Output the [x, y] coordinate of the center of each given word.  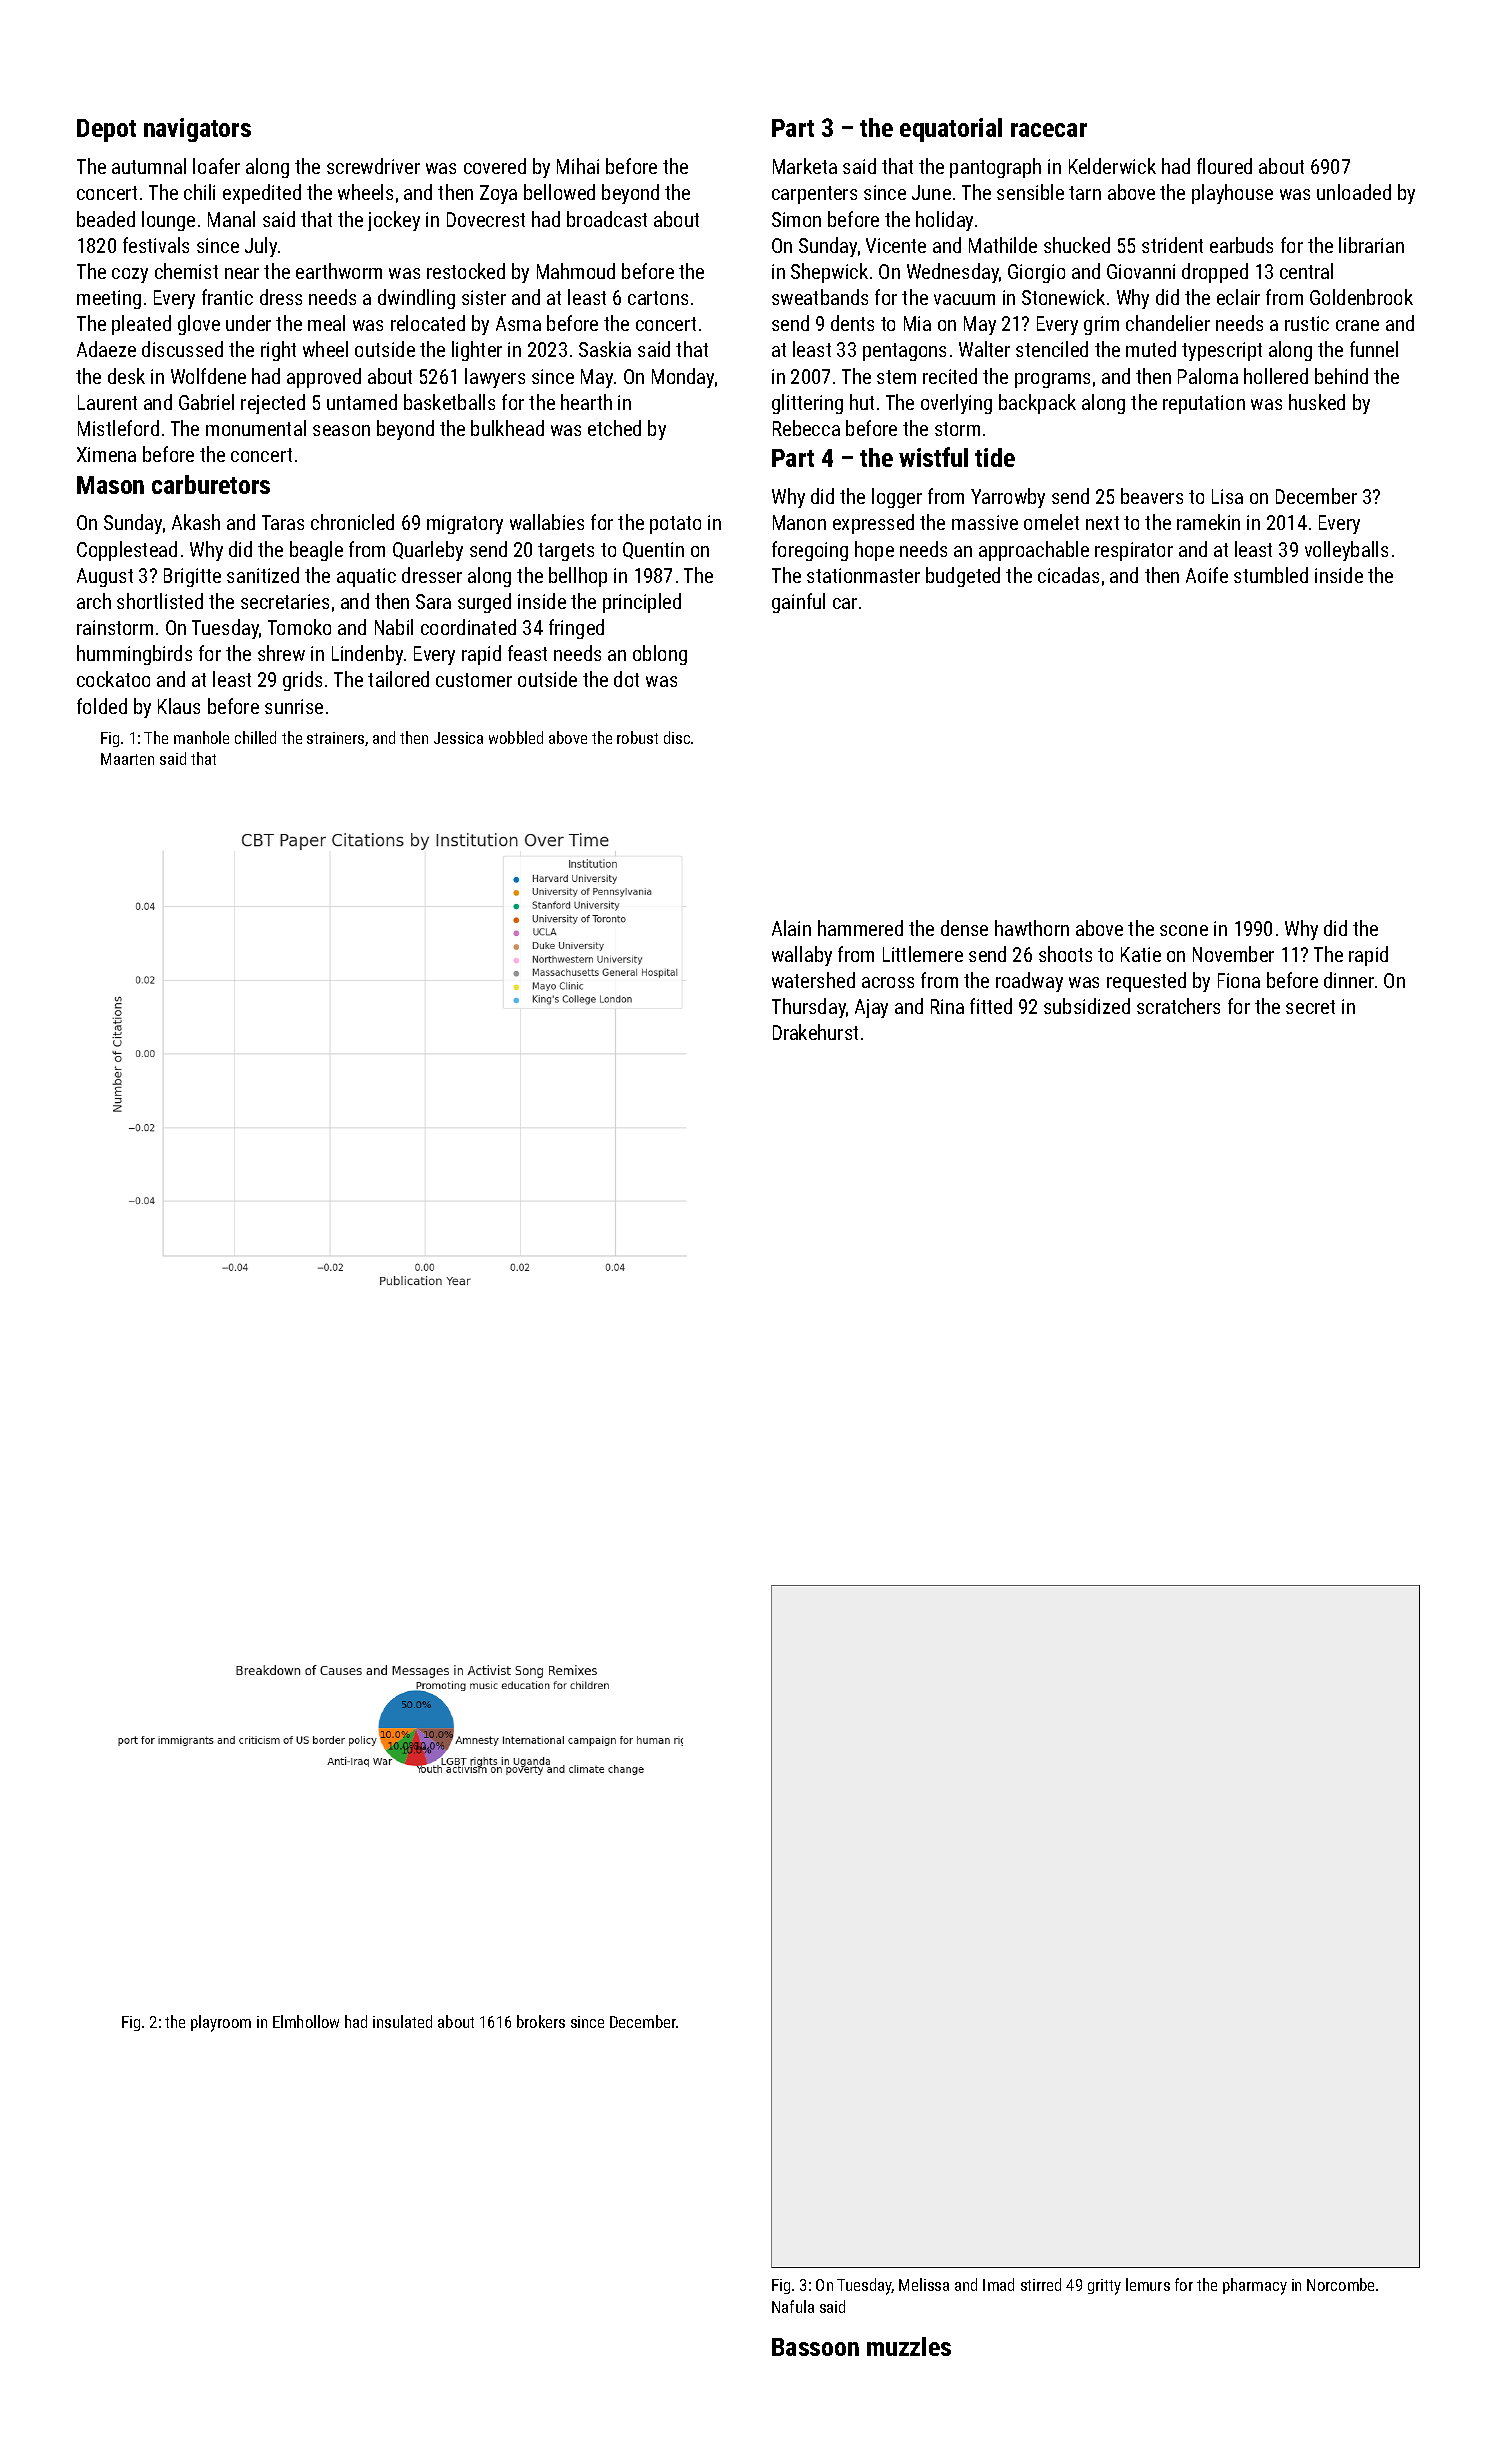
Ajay [871, 1008]
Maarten [127, 759]
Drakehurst [815, 1032]
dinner [1349, 980]
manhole [201, 737]
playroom [221, 2023]
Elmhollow [306, 2021]
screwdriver [373, 166]
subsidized [1087, 1006]
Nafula [793, 2306]
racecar [1049, 130]
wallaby [802, 956]
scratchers [1178, 1006]
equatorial [951, 130]
